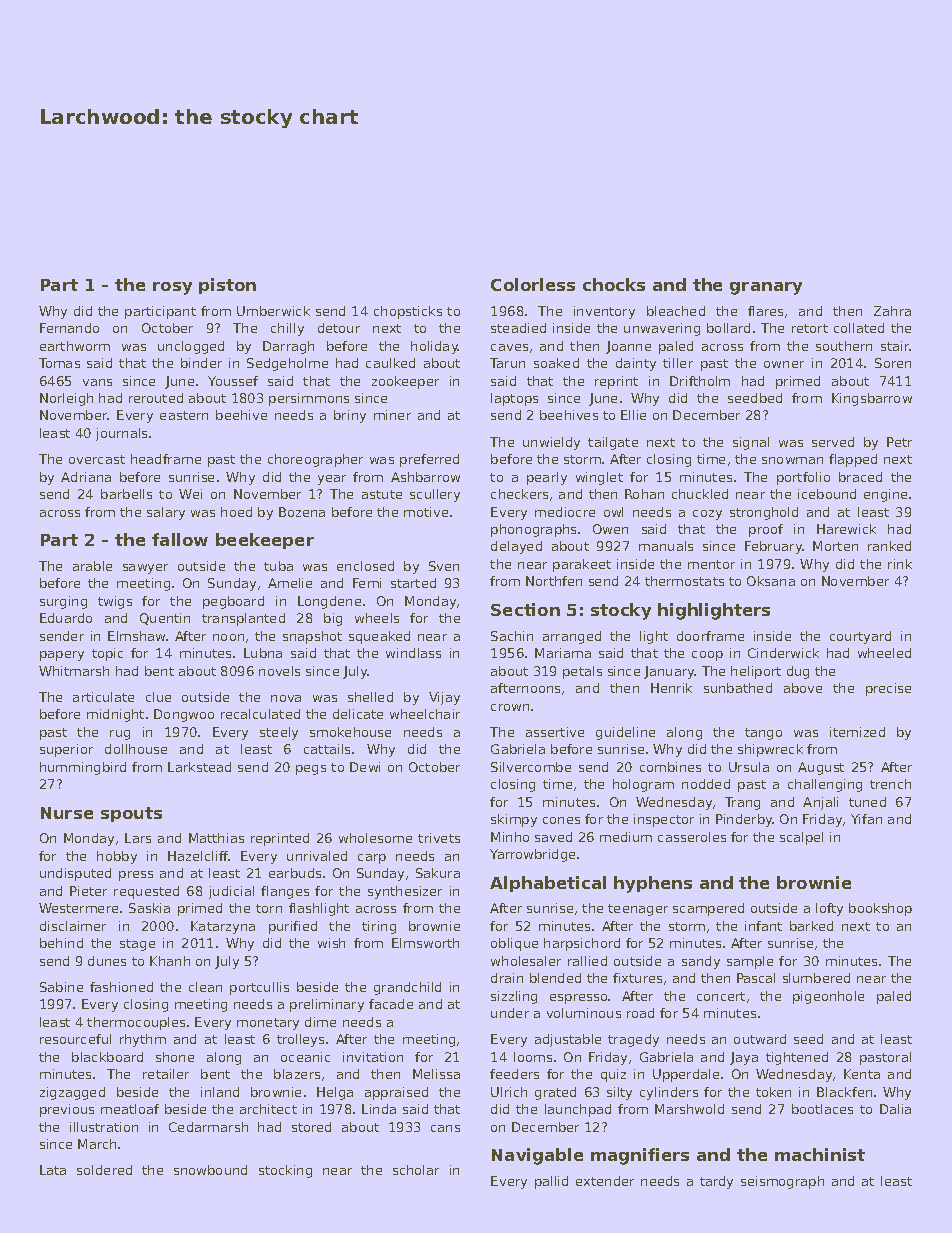  Describe the element at coordinates (408, 312) in the screenshot. I see `chopsticks` at that location.
